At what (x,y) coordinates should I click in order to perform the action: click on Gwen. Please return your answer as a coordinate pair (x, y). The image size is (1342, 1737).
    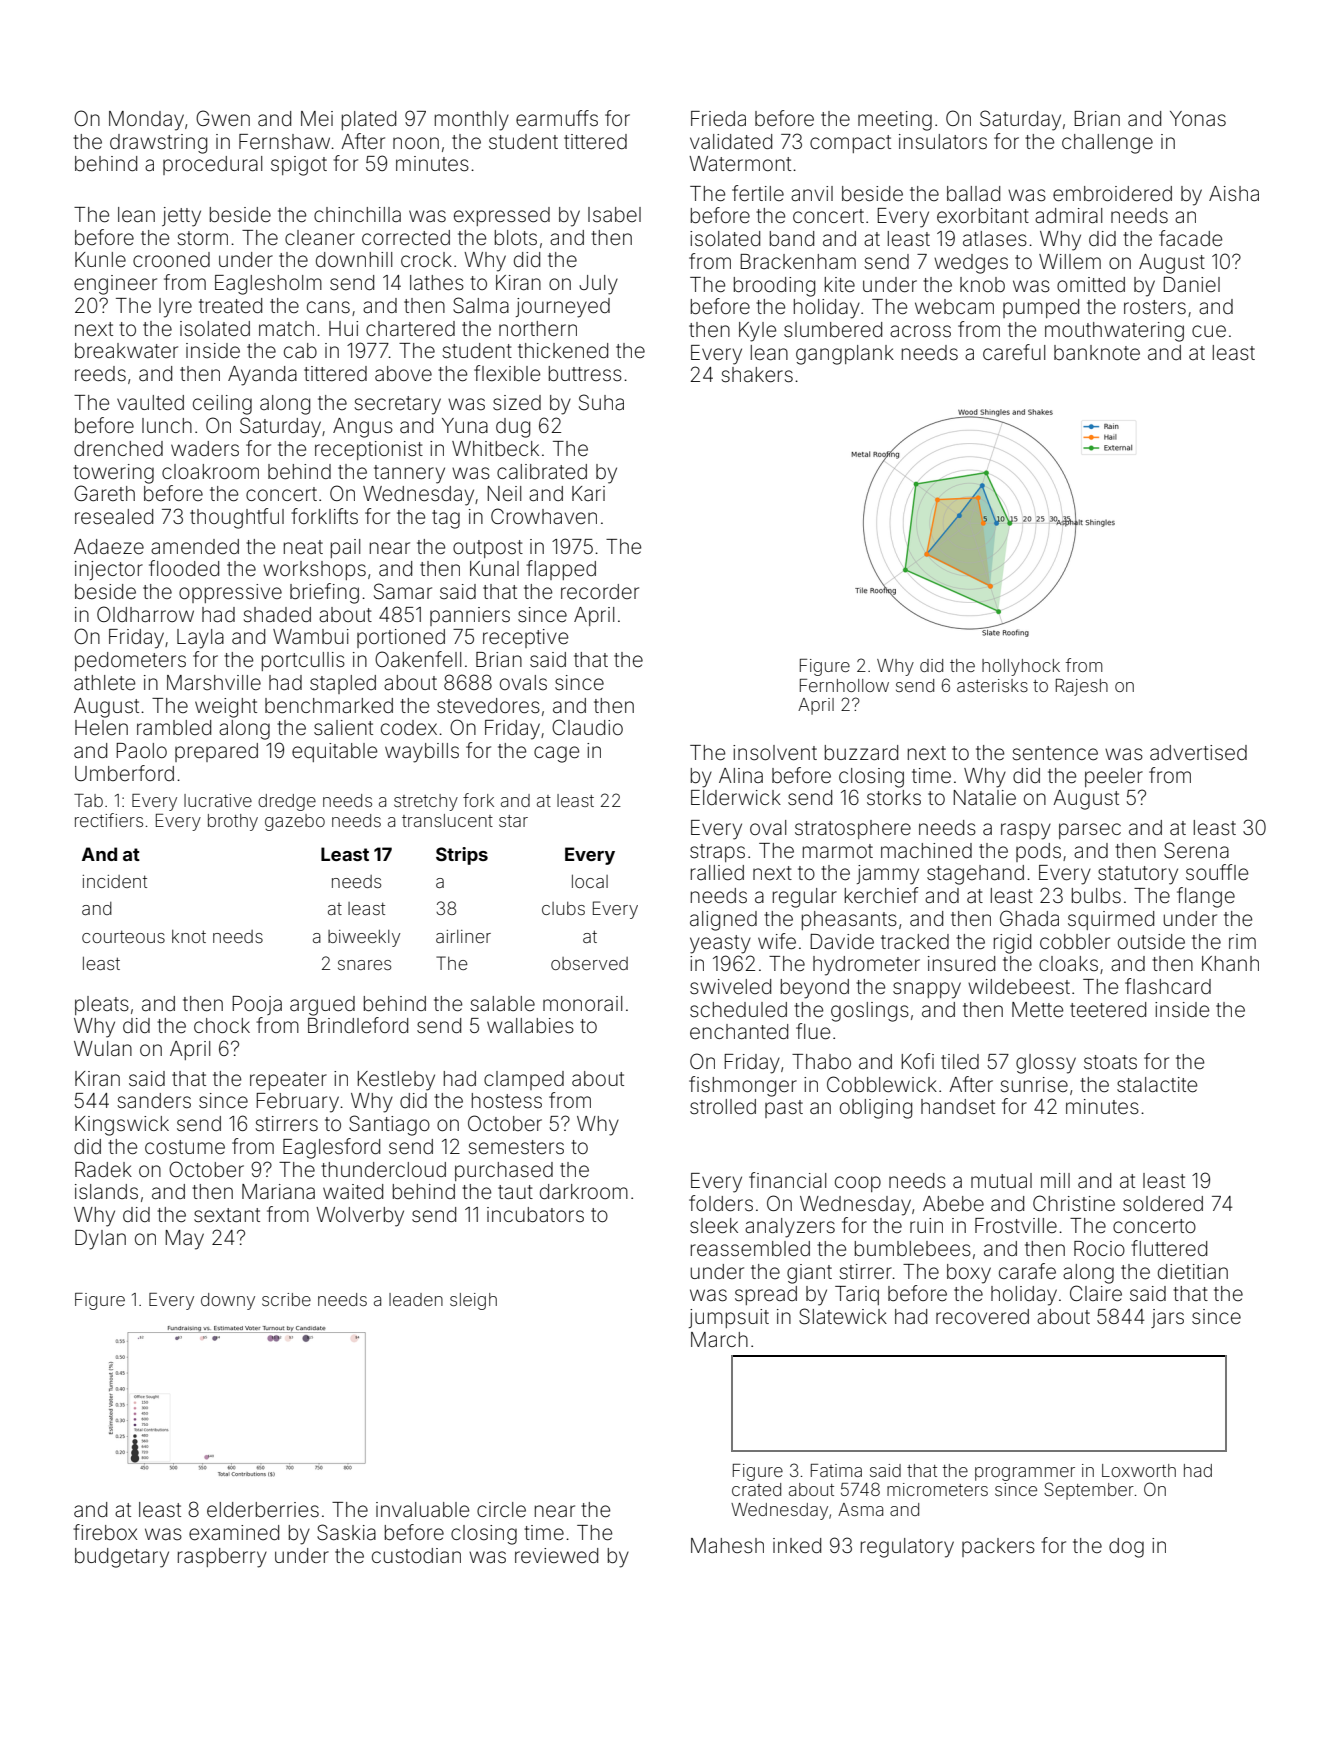
    Looking at the image, I should click on (223, 118).
